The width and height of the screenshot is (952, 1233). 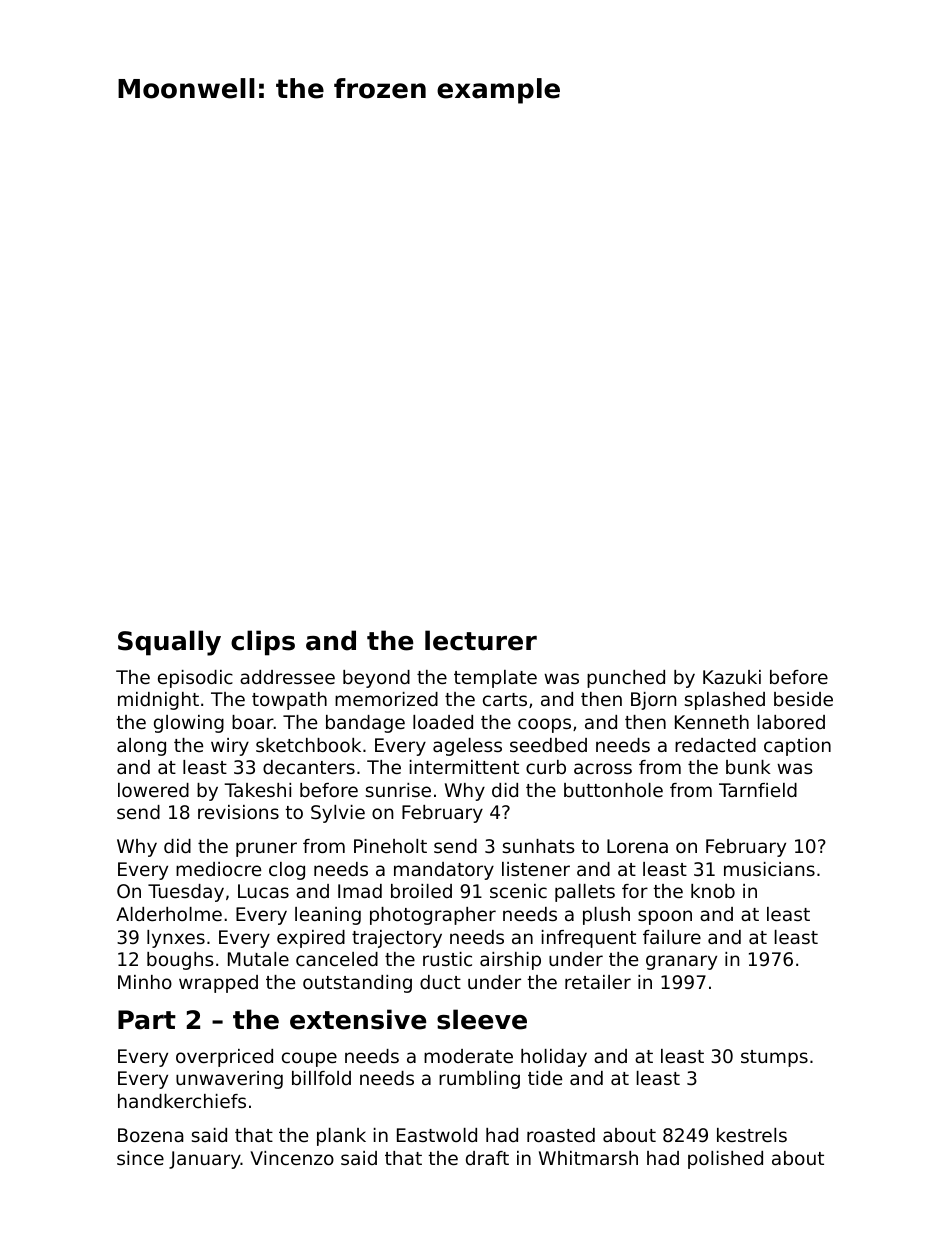 What do you see at coordinates (205, 1160) in the screenshot?
I see `January` at bounding box center [205, 1160].
